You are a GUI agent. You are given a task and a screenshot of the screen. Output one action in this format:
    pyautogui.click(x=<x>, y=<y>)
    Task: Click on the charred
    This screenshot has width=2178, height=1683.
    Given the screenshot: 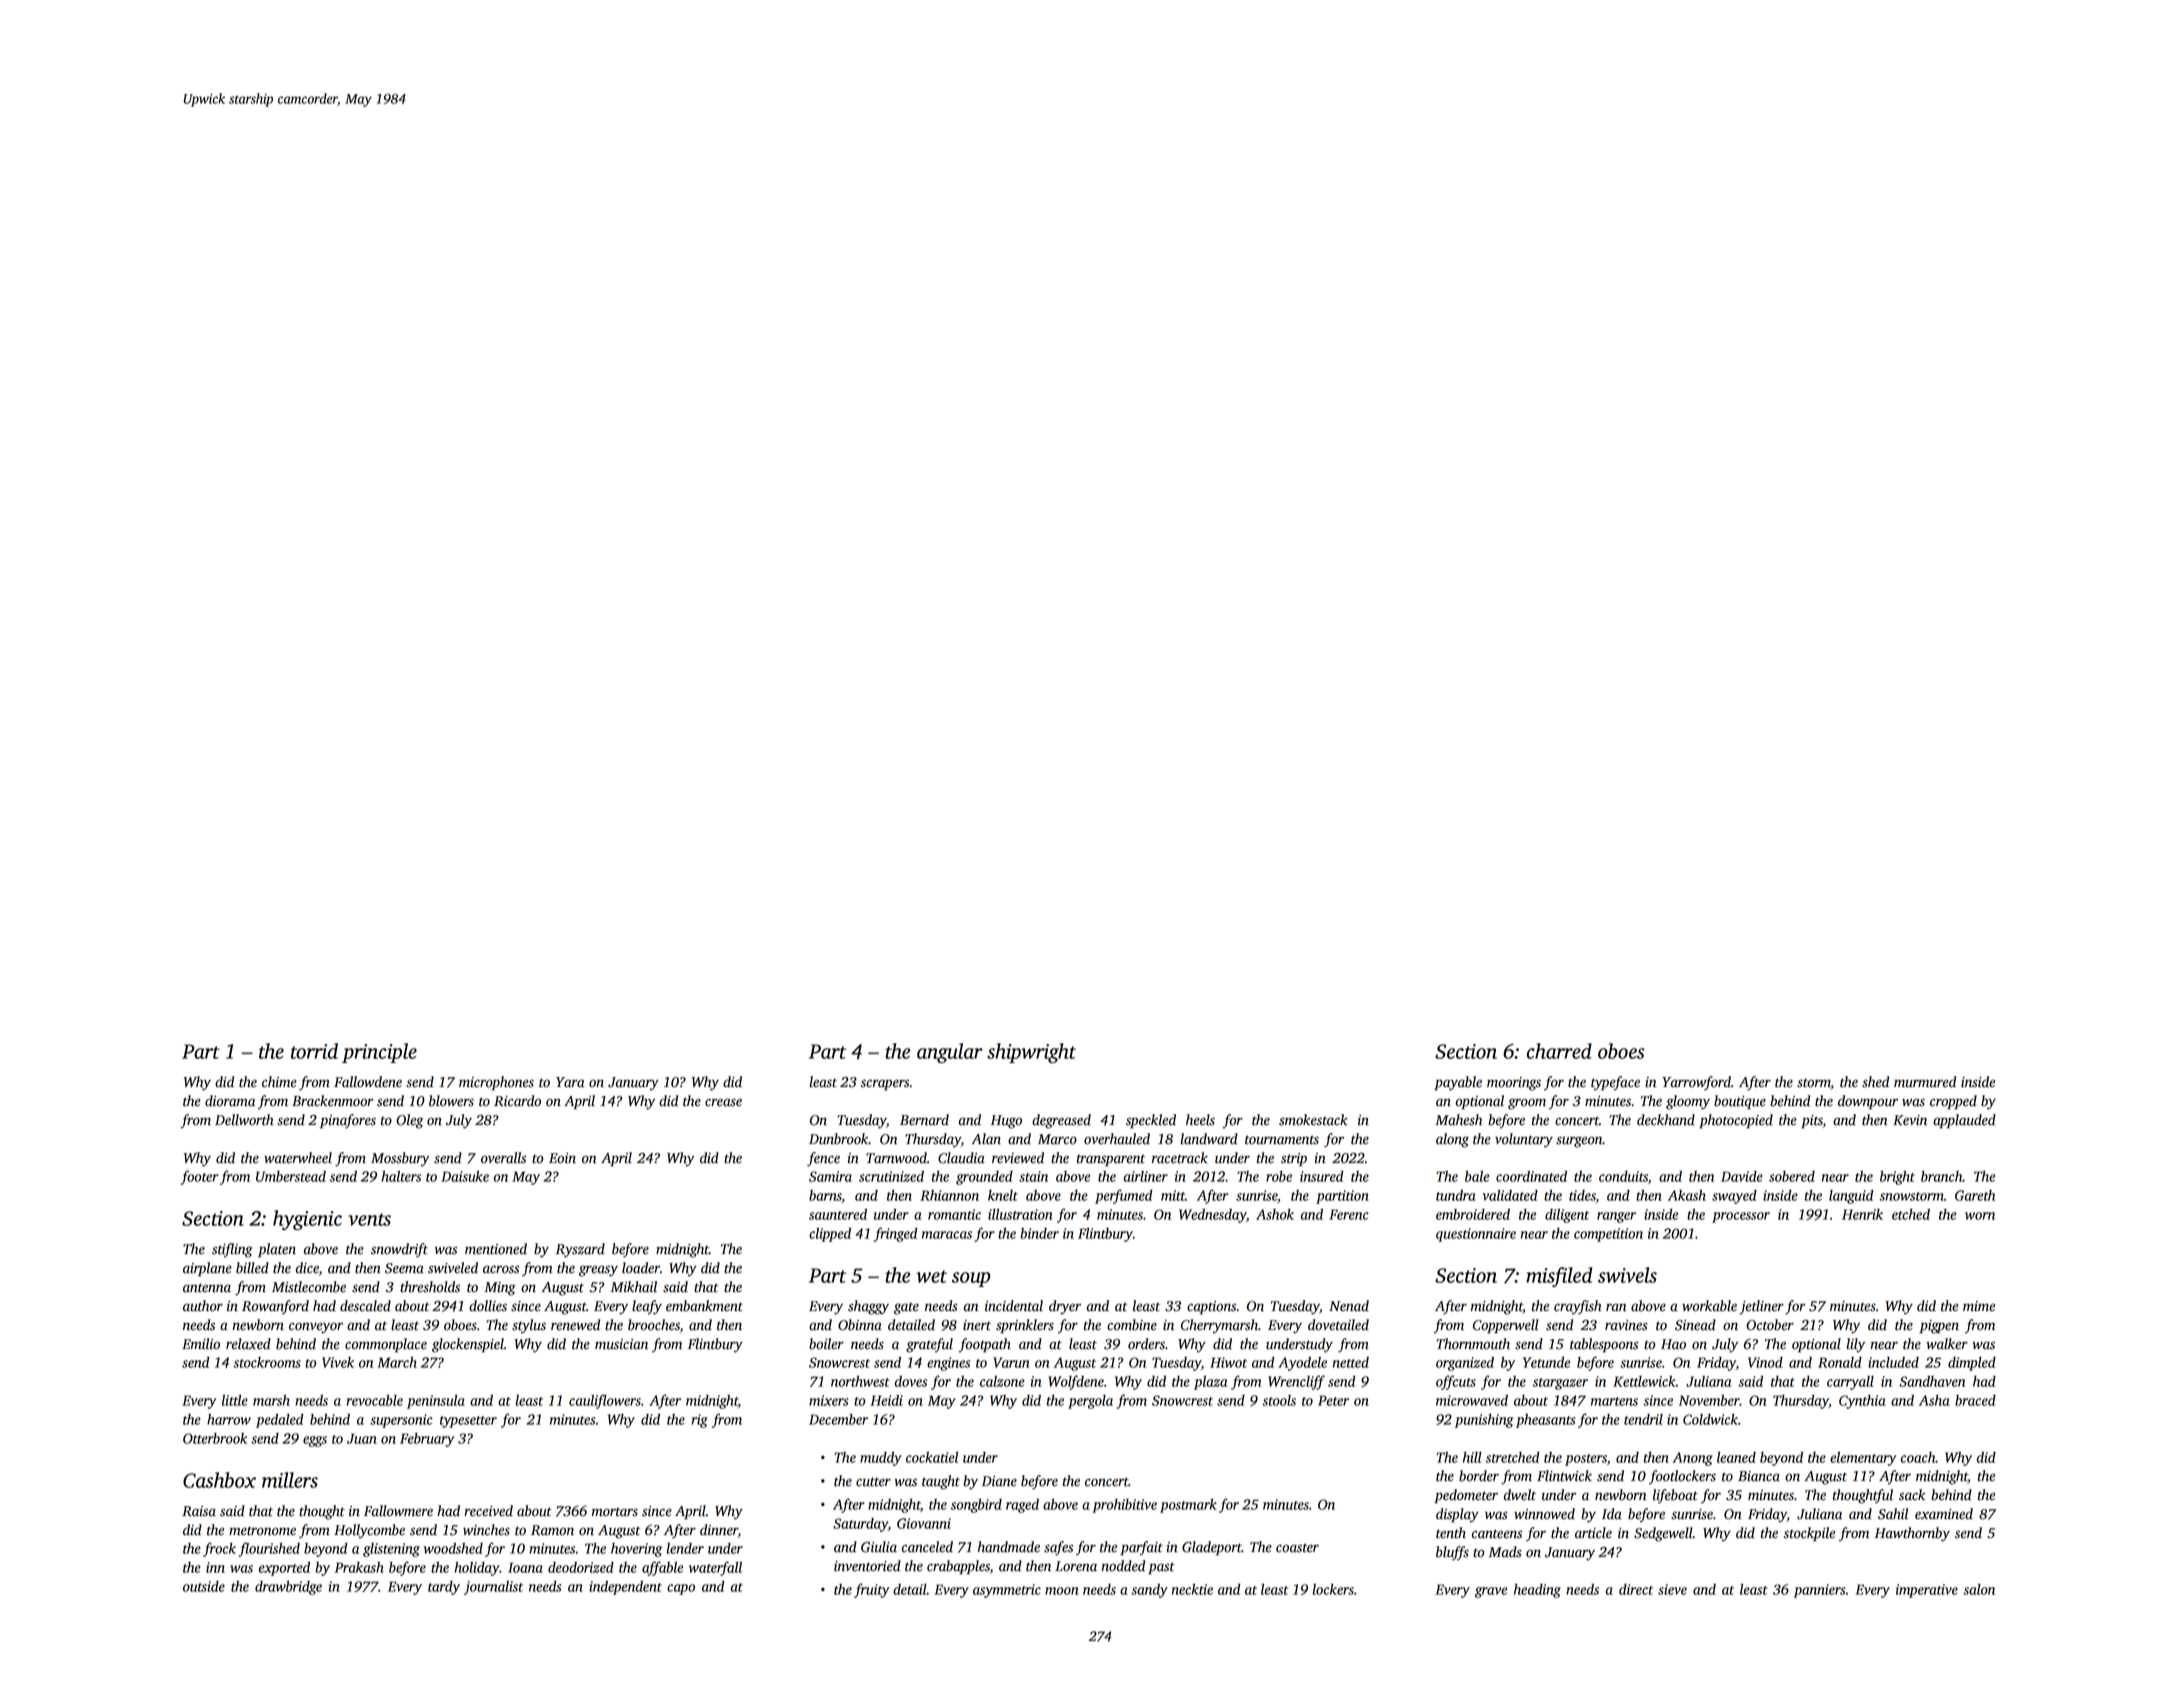 What is the action you would take?
    pyautogui.click(x=1559, y=1051)
